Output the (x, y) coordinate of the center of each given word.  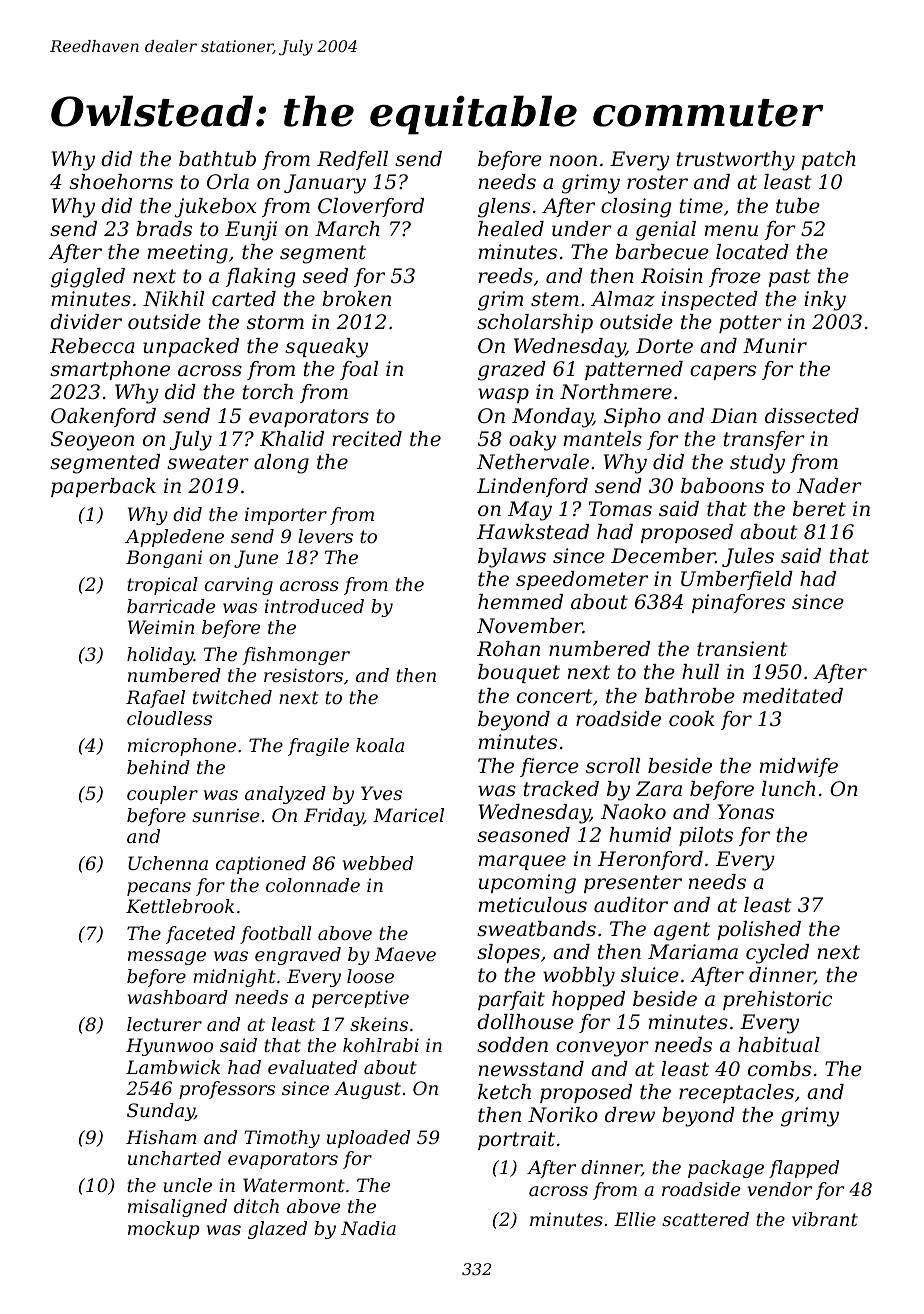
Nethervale (533, 462)
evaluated (312, 1067)
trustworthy (736, 161)
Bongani (164, 559)
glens (504, 208)
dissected (812, 416)
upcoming (527, 884)
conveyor (602, 1049)
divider (86, 322)
